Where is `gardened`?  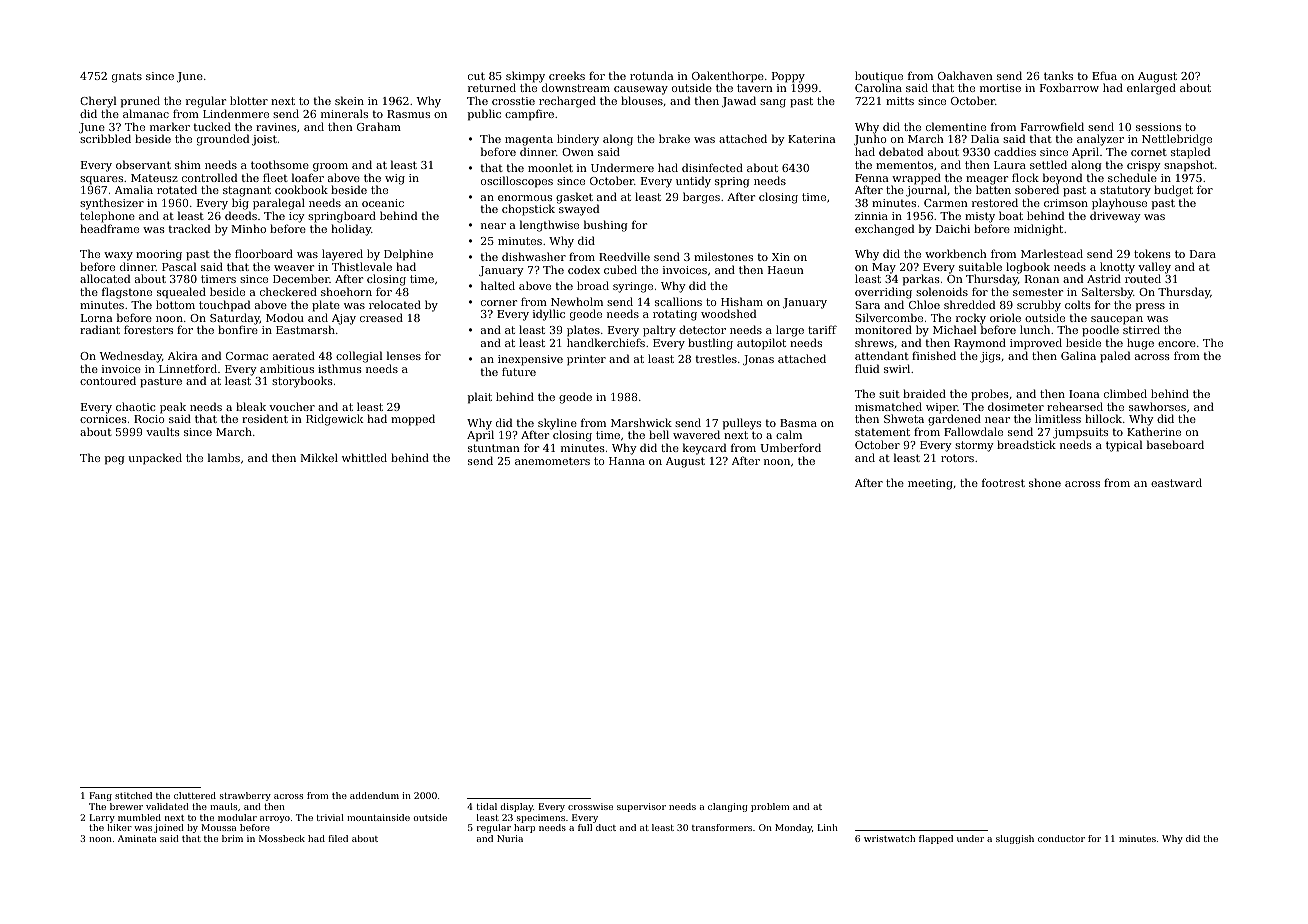 gardened is located at coordinates (954, 420).
